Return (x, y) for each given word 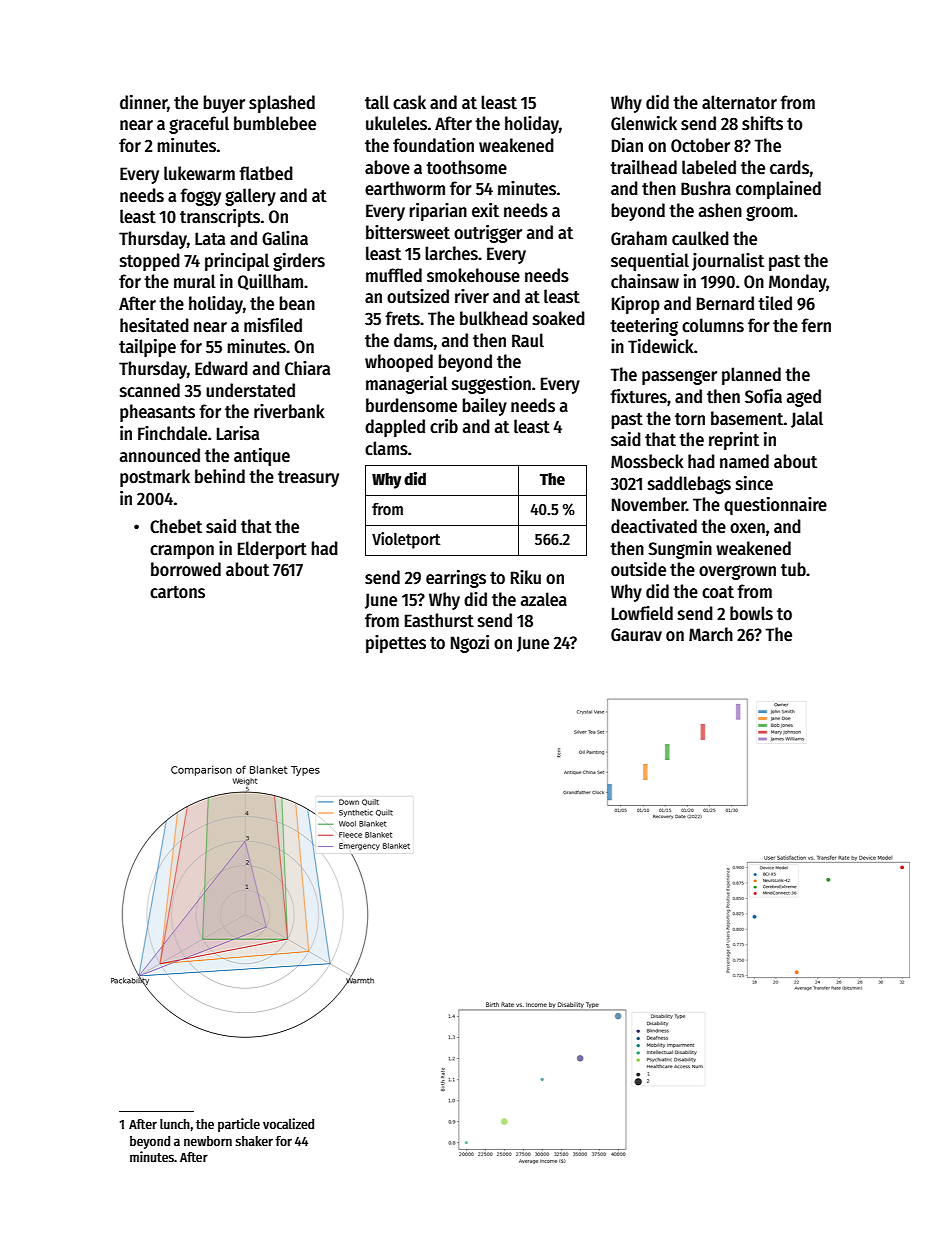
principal (237, 262)
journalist (728, 262)
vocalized (288, 1123)
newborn (208, 1141)
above (387, 167)
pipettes (396, 644)
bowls (751, 613)
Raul (528, 340)
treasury (308, 479)
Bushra (706, 188)
